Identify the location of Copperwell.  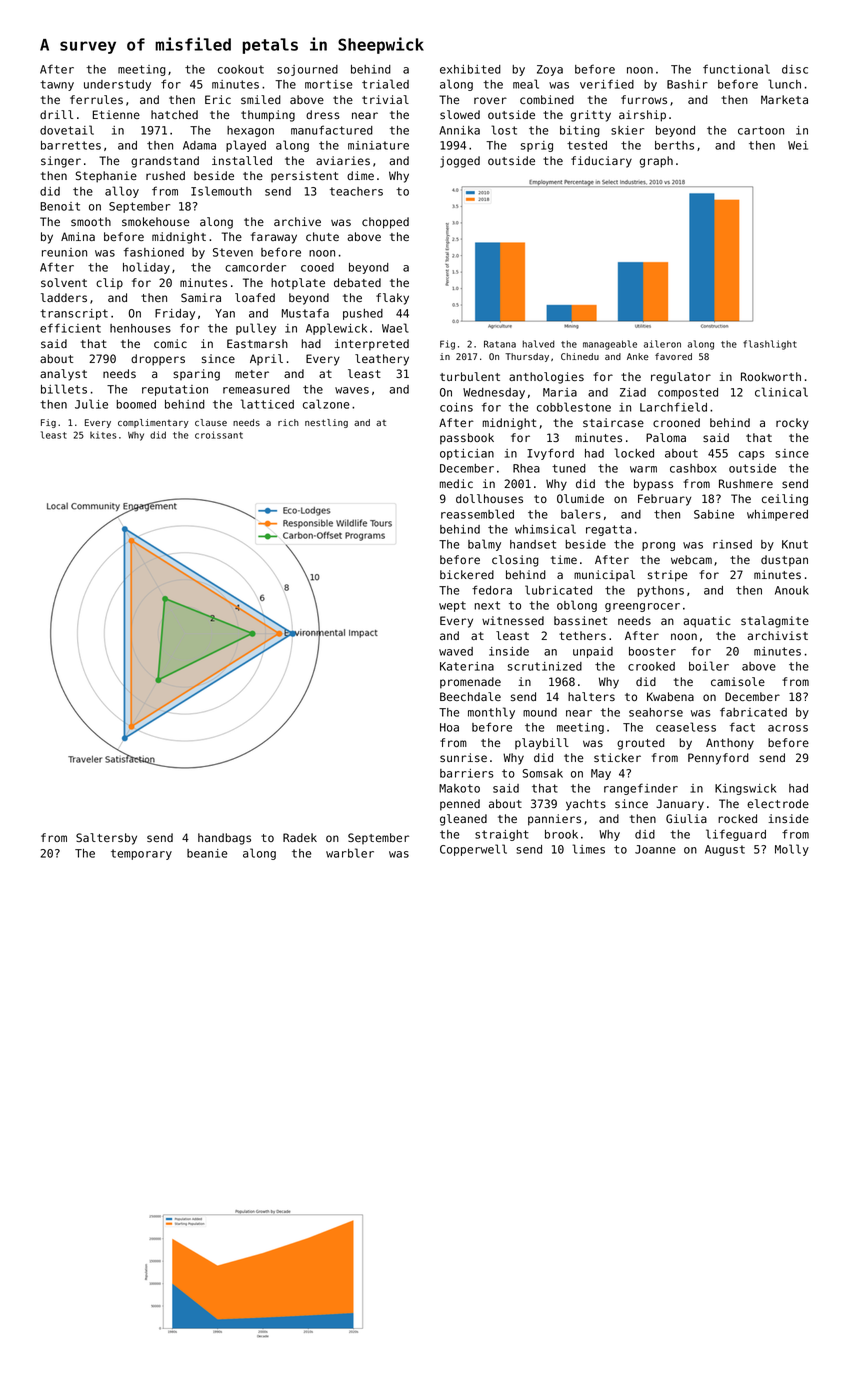
(473, 850).
